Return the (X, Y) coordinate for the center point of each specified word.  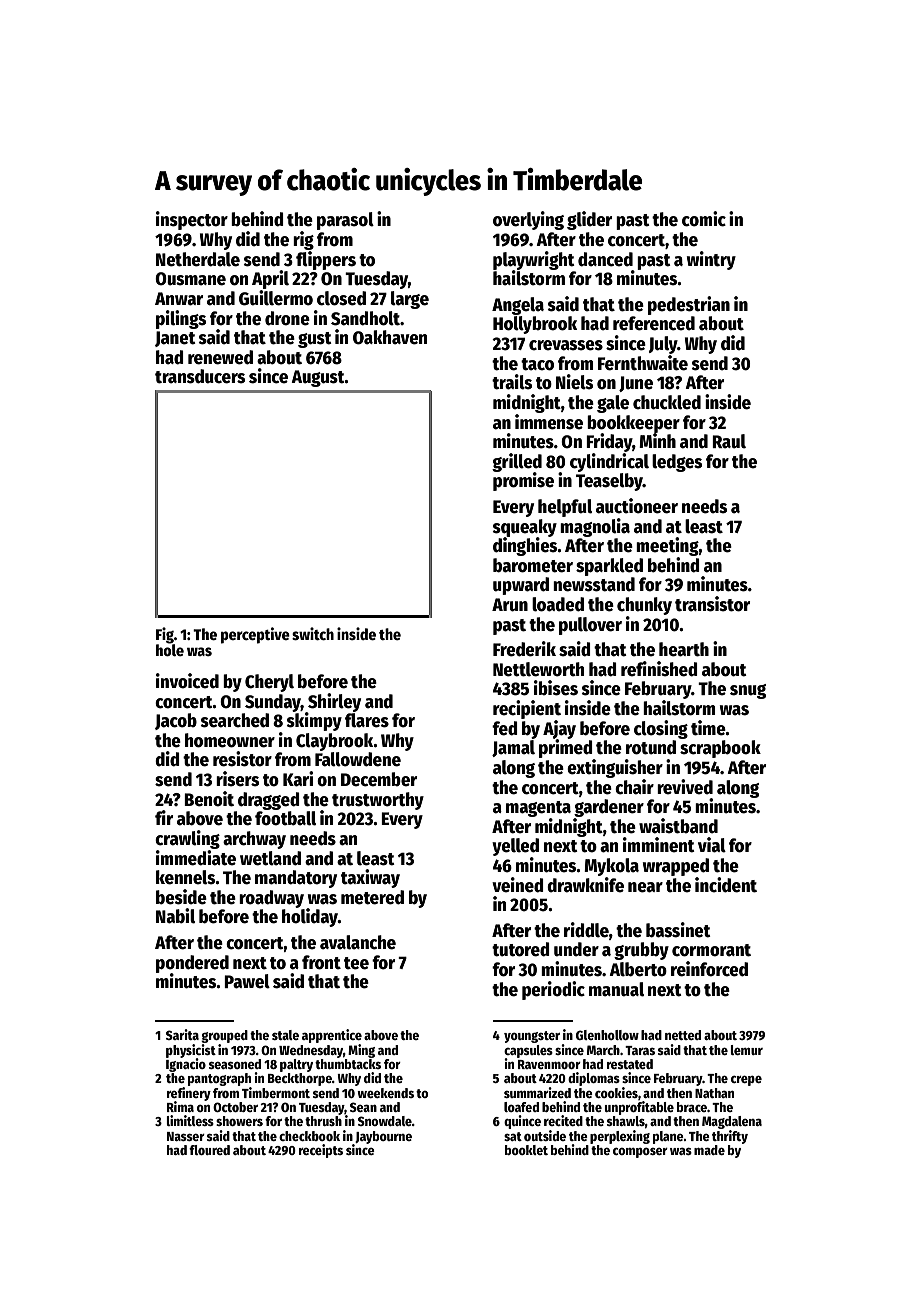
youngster (532, 1037)
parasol (345, 221)
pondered (192, 964)
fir (164, 817)
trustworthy (378, 801)
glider (589, 220)
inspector (192, 220)
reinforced (709, 969)
